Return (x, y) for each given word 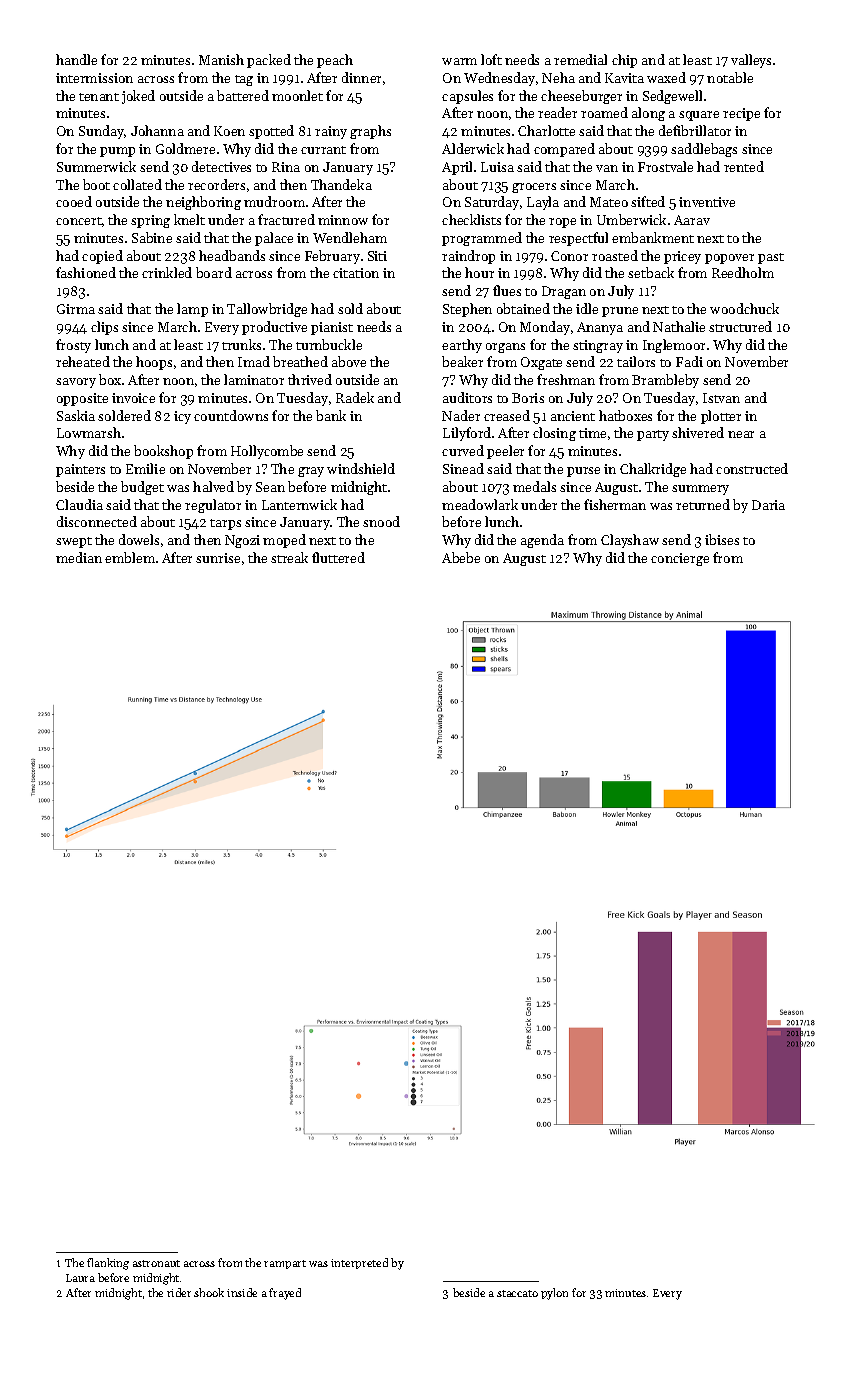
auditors (467, 397)
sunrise (218, 558)
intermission (94, 78)
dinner (361, 77)
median (79, 557)
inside (242, 1292)
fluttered (338, 557)
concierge (680, 559)
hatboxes (625, 415)
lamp (192, 310)
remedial (580, 59)
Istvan (721, 398)
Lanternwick (299, 504)
